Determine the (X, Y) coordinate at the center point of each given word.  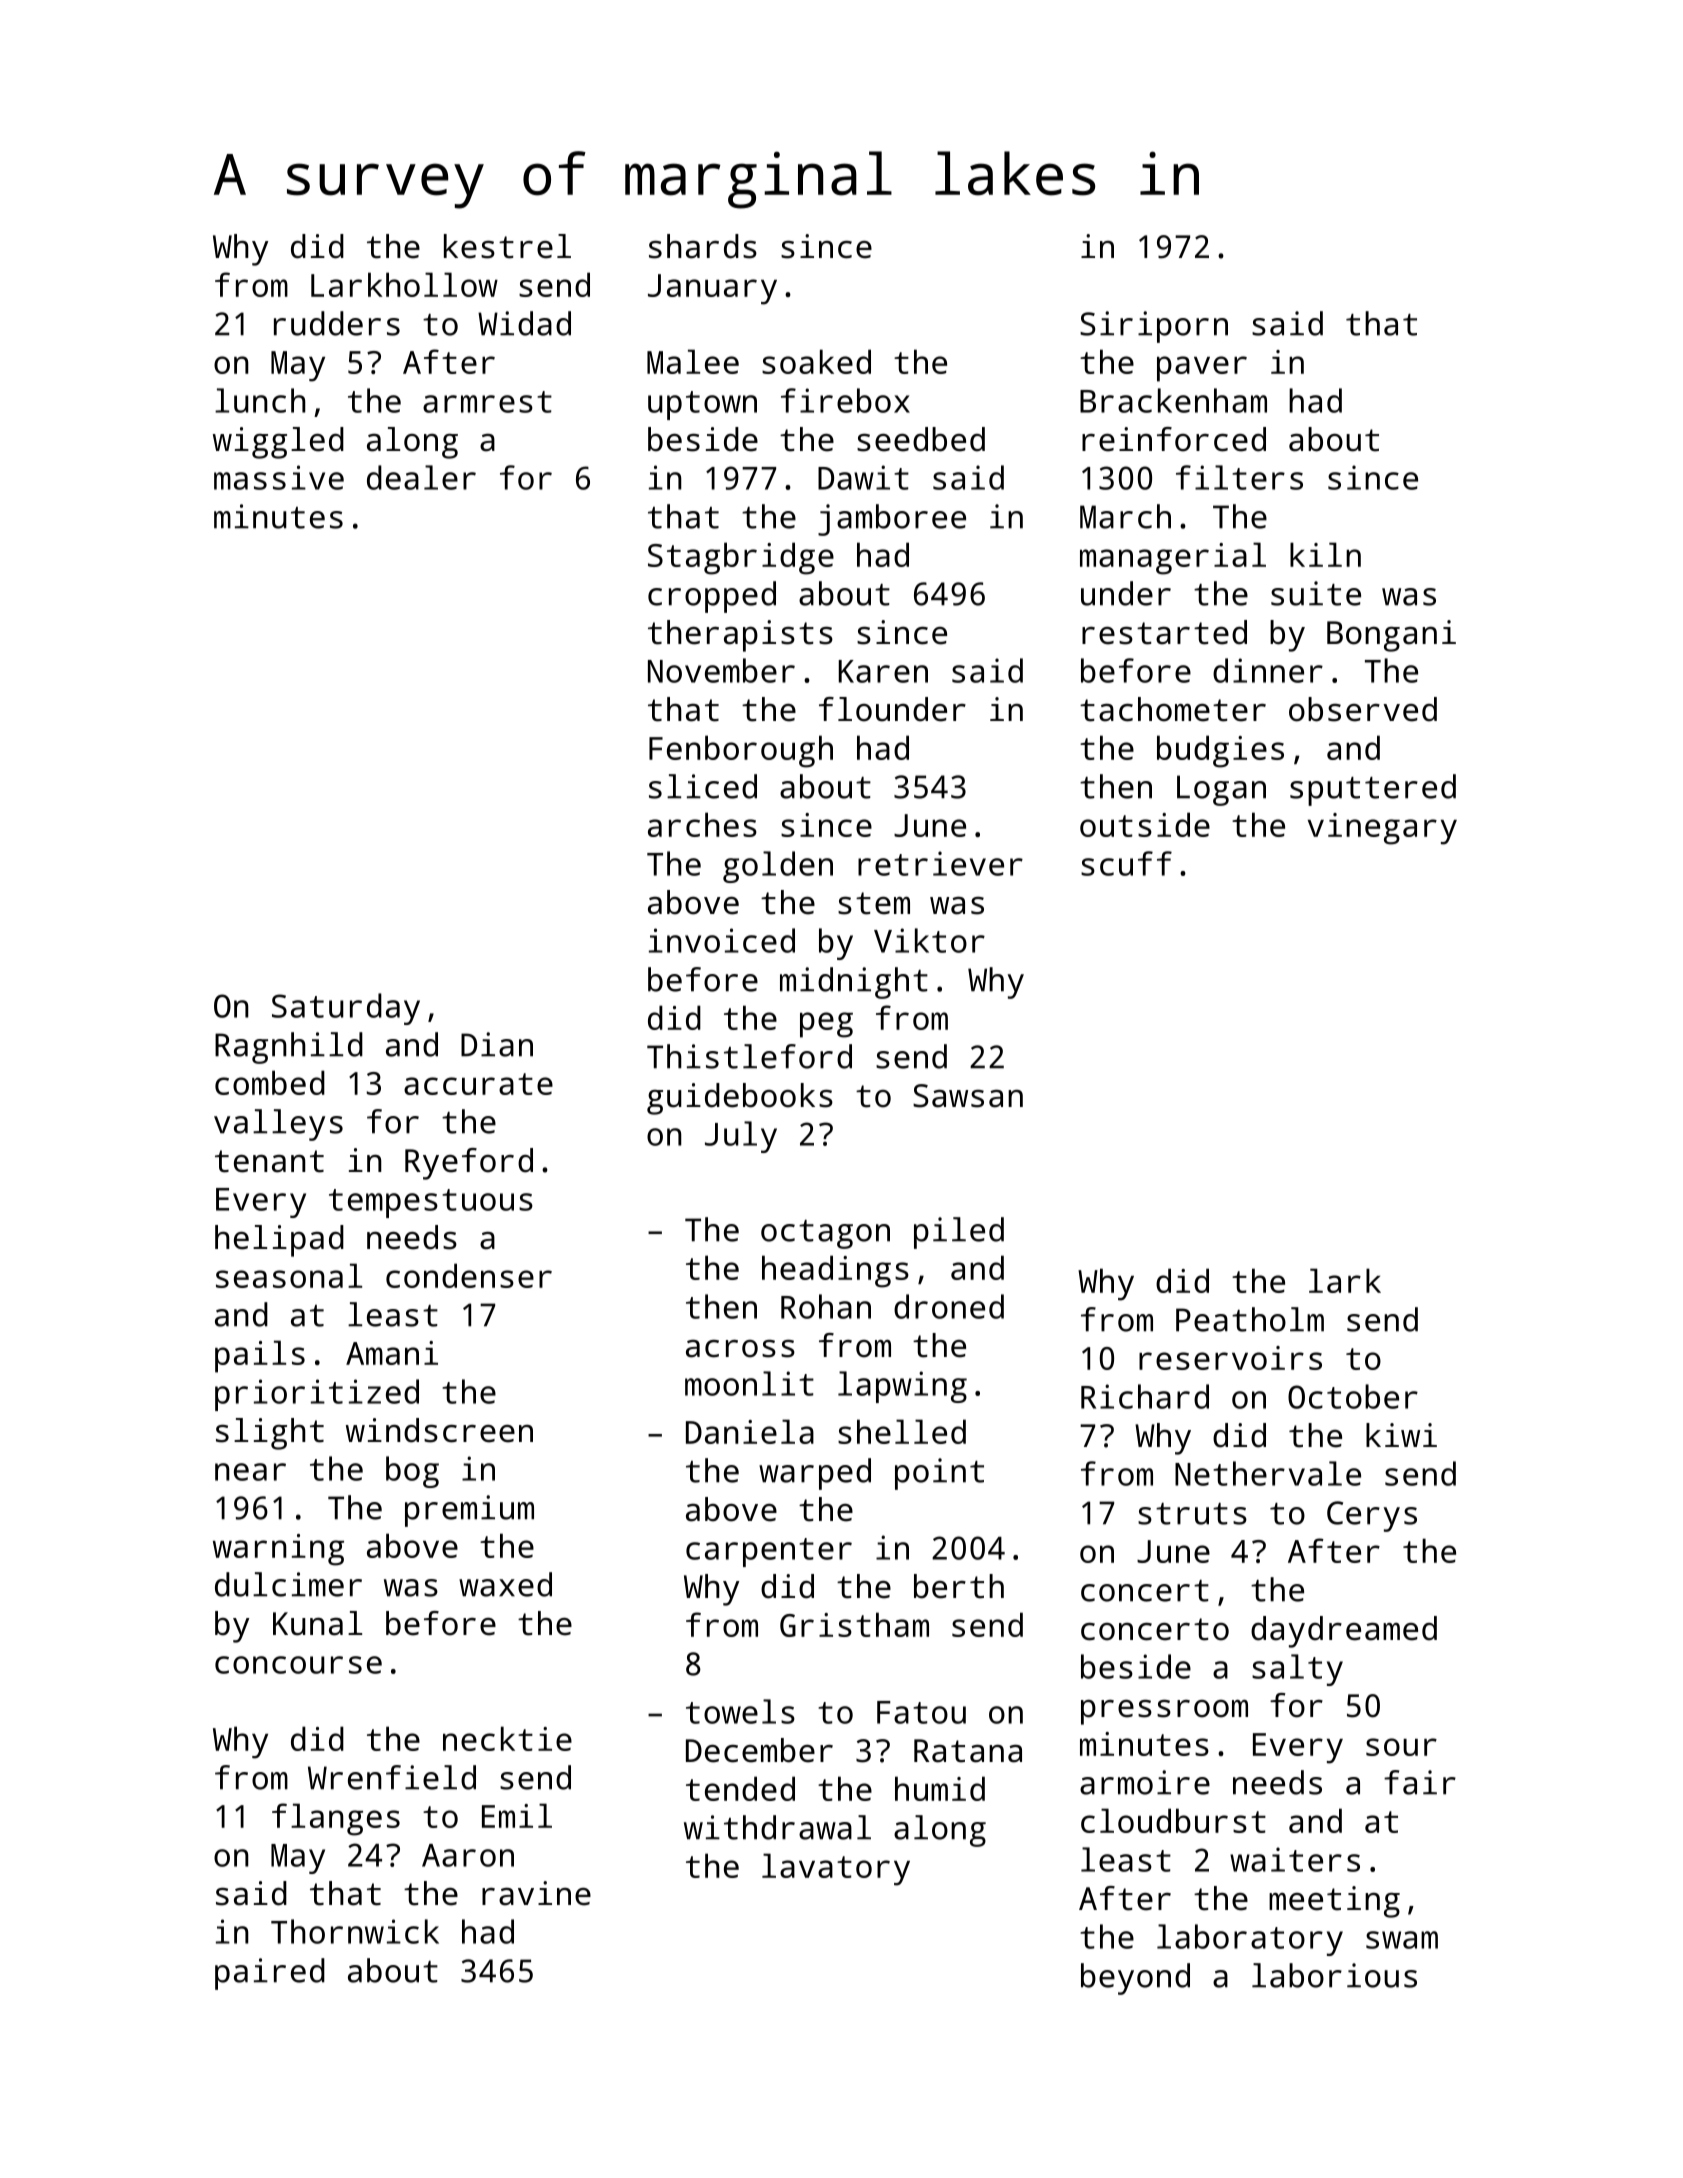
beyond (1135, 1979)
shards (703, 246)
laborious (1334, 1975)
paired (270, 1974)
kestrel (507, 246)
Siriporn (1154, 327)
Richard (1145, 1396)
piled (959, 1233)
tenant (269, 1161)
